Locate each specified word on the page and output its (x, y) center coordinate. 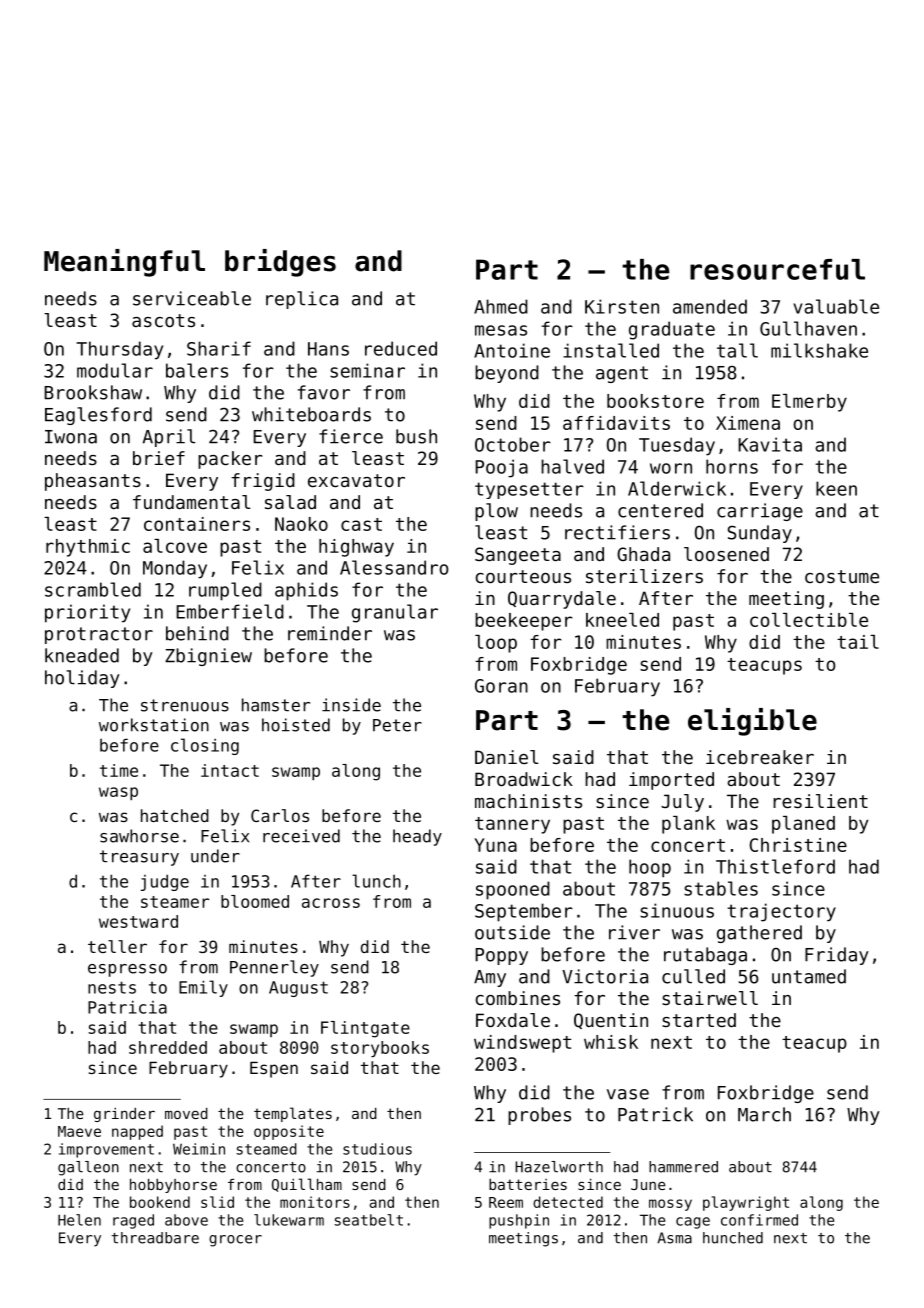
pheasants (93, 482)
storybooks (380, 1049)
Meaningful (124, 263)
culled (693, 976)
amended (710, 306)
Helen (79, 1220)
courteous (523, 576)
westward (138, 921)
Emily (203, 988)
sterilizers (644, 576)
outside (512, 932)
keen (836, 488)
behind (197, 633)
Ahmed (501, 306)
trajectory (781, 912)
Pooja (501, 468)
